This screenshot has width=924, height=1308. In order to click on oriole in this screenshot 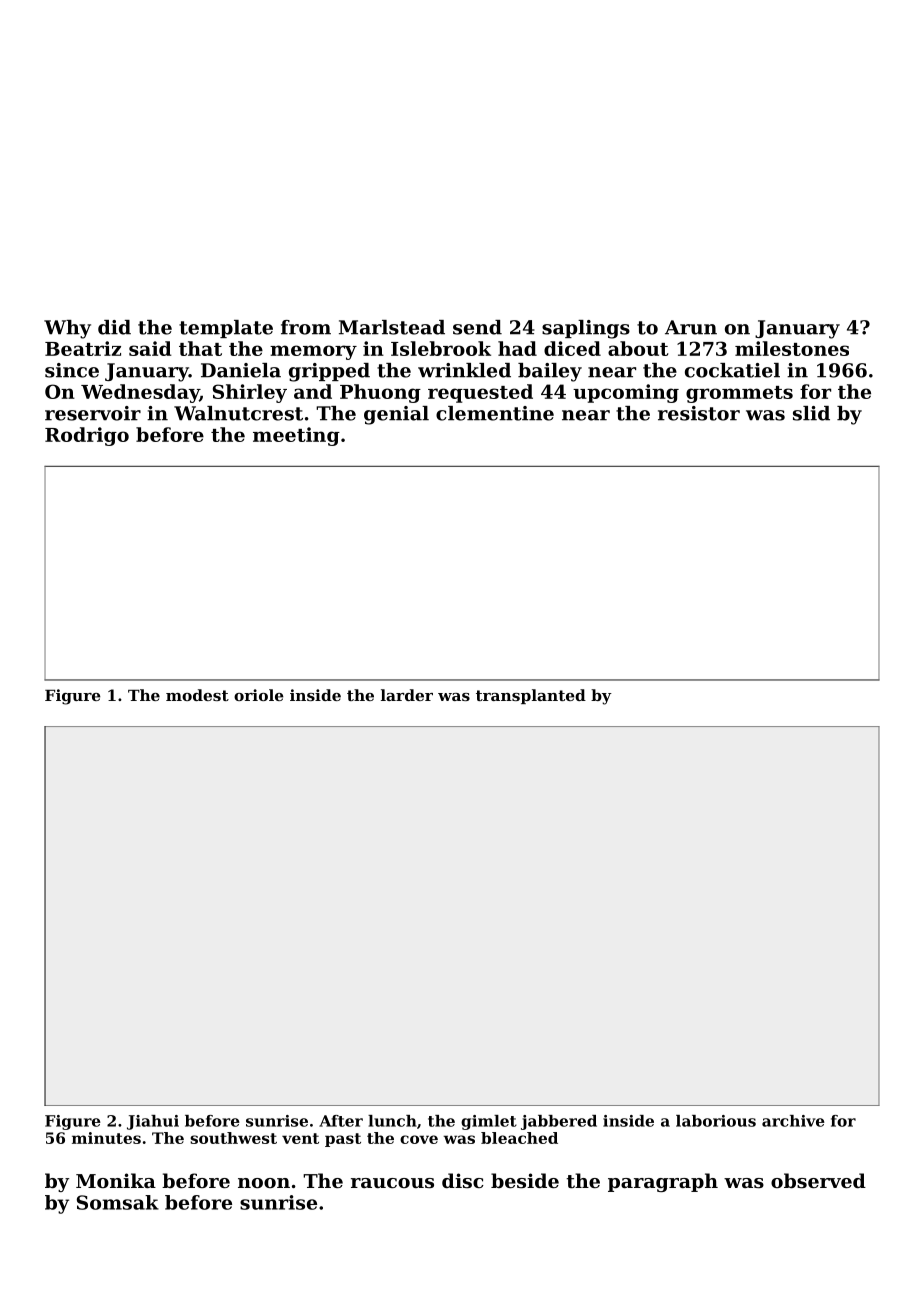, I will do `click(259, 695)`.
